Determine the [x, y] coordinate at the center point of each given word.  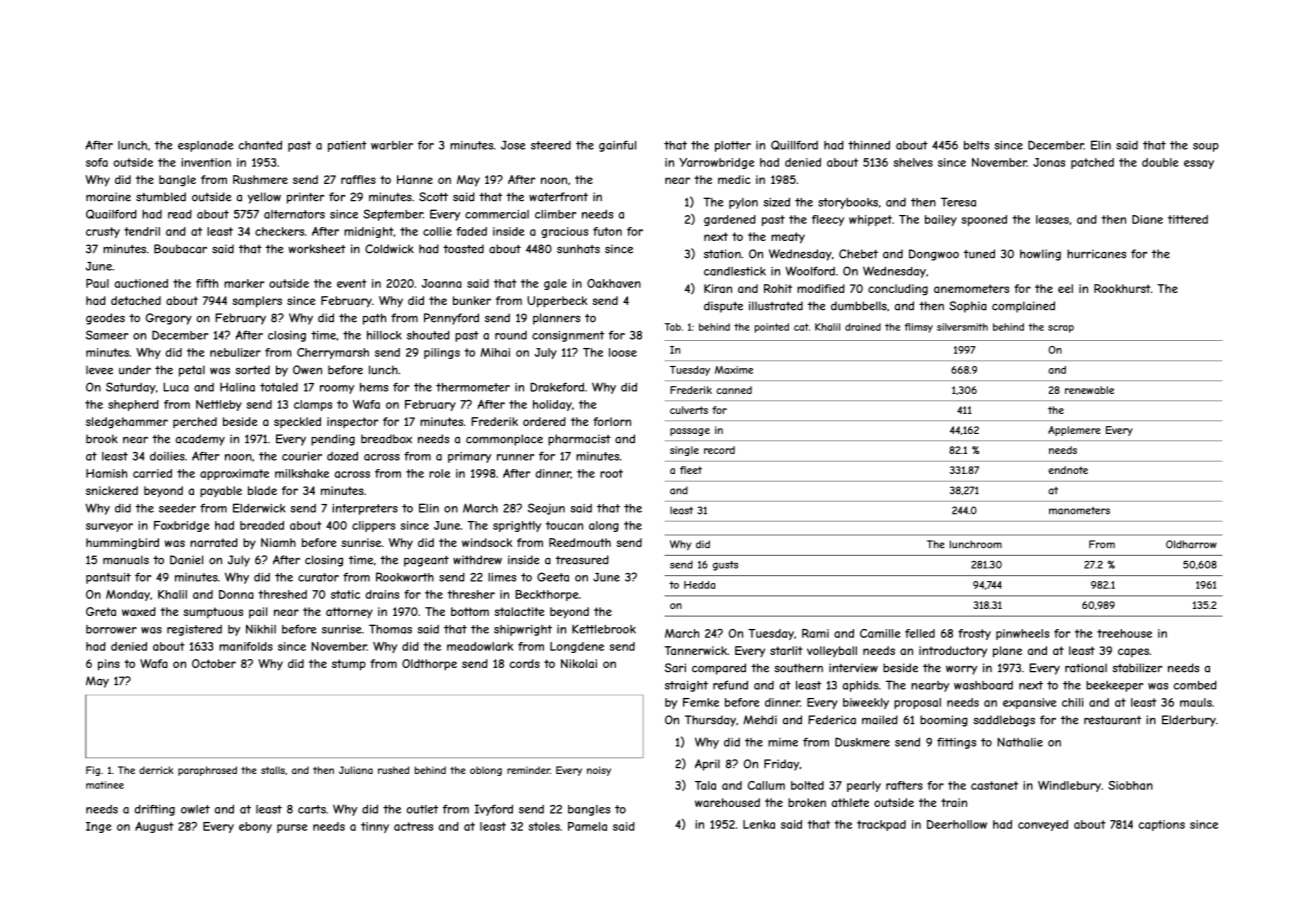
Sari [675, 668]
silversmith [962, 327]
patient [347, 146]
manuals [126, 560]
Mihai [495, 352]
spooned [984, 220]
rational [1086, 668]
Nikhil [261, 629]
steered [551, 145]
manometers [1079, 511]
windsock [487, 542]
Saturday [131, 388]
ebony [255, 827]
